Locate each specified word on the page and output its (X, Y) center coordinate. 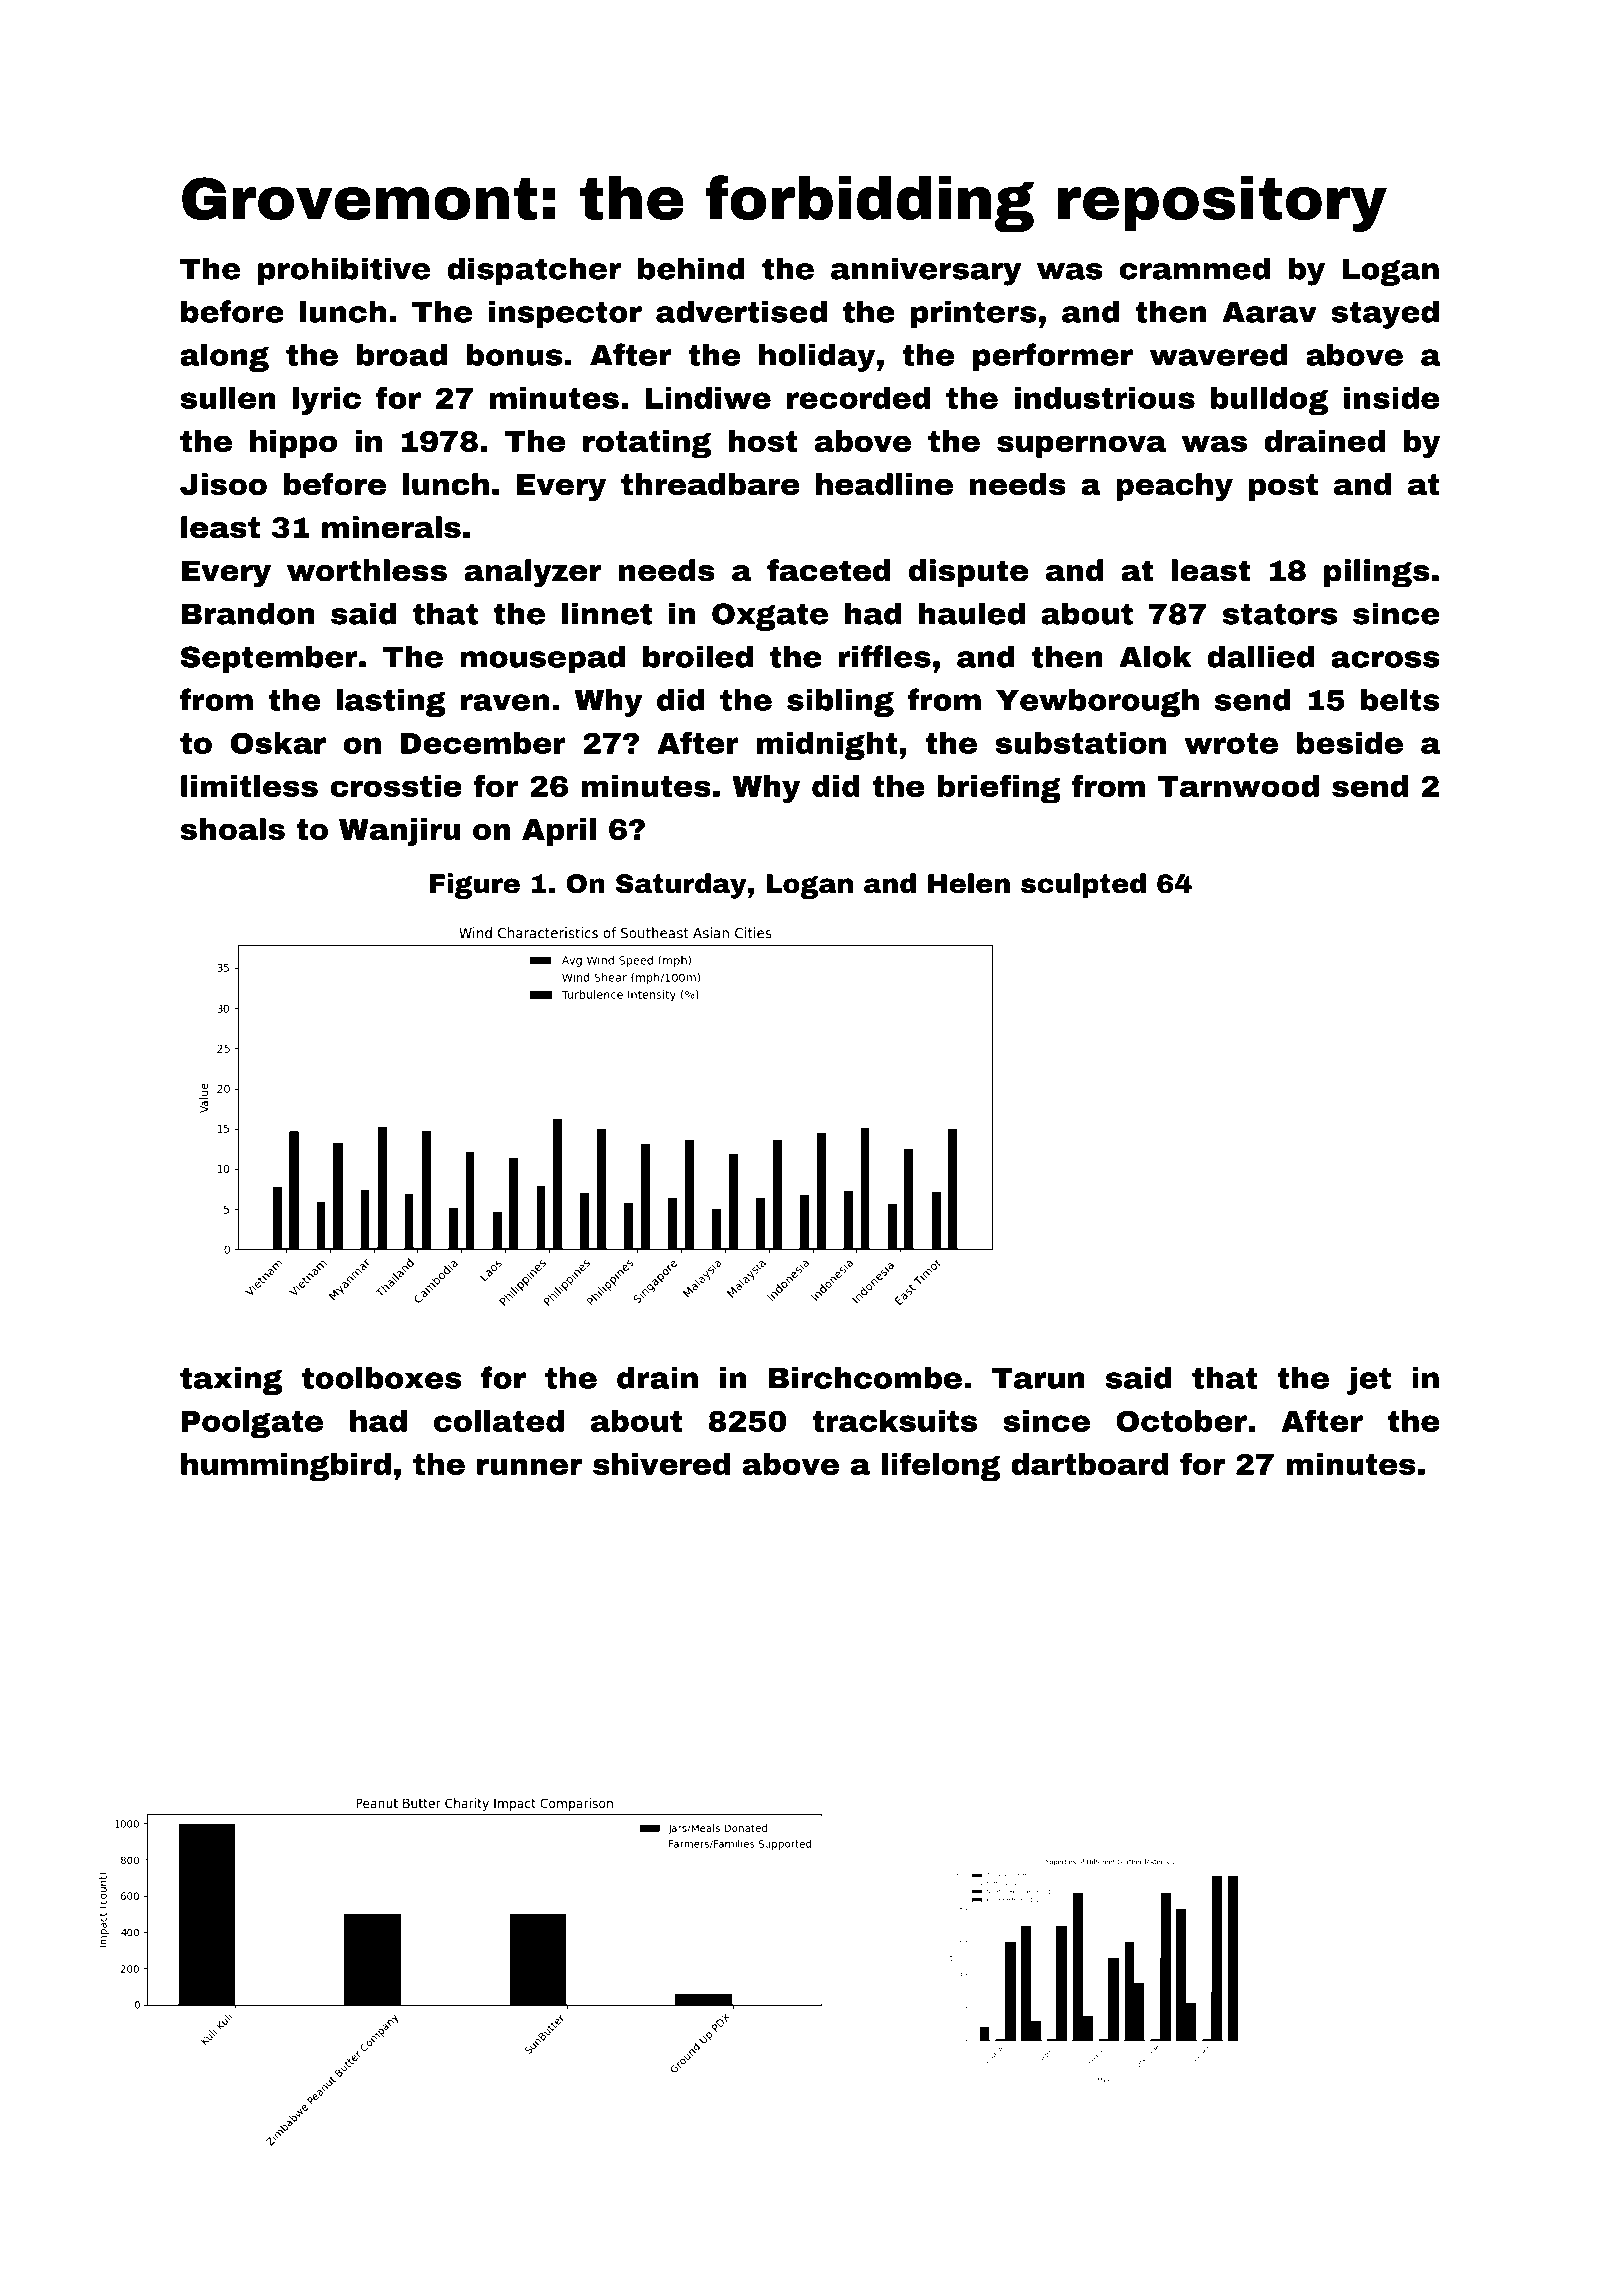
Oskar (278, 743)
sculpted (1083, 886)
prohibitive (344, 271)
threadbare (710, 484)
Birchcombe (865, 1378)
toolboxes (382, 1378)
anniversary (926, 271)
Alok (1155, 656)
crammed (1194, 268)
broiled (698, 656)
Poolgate (252, 1424)
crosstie (396, 786)
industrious (1104, 398)
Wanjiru (399, 832)
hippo (293, 444)
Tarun (1038, 1378)
